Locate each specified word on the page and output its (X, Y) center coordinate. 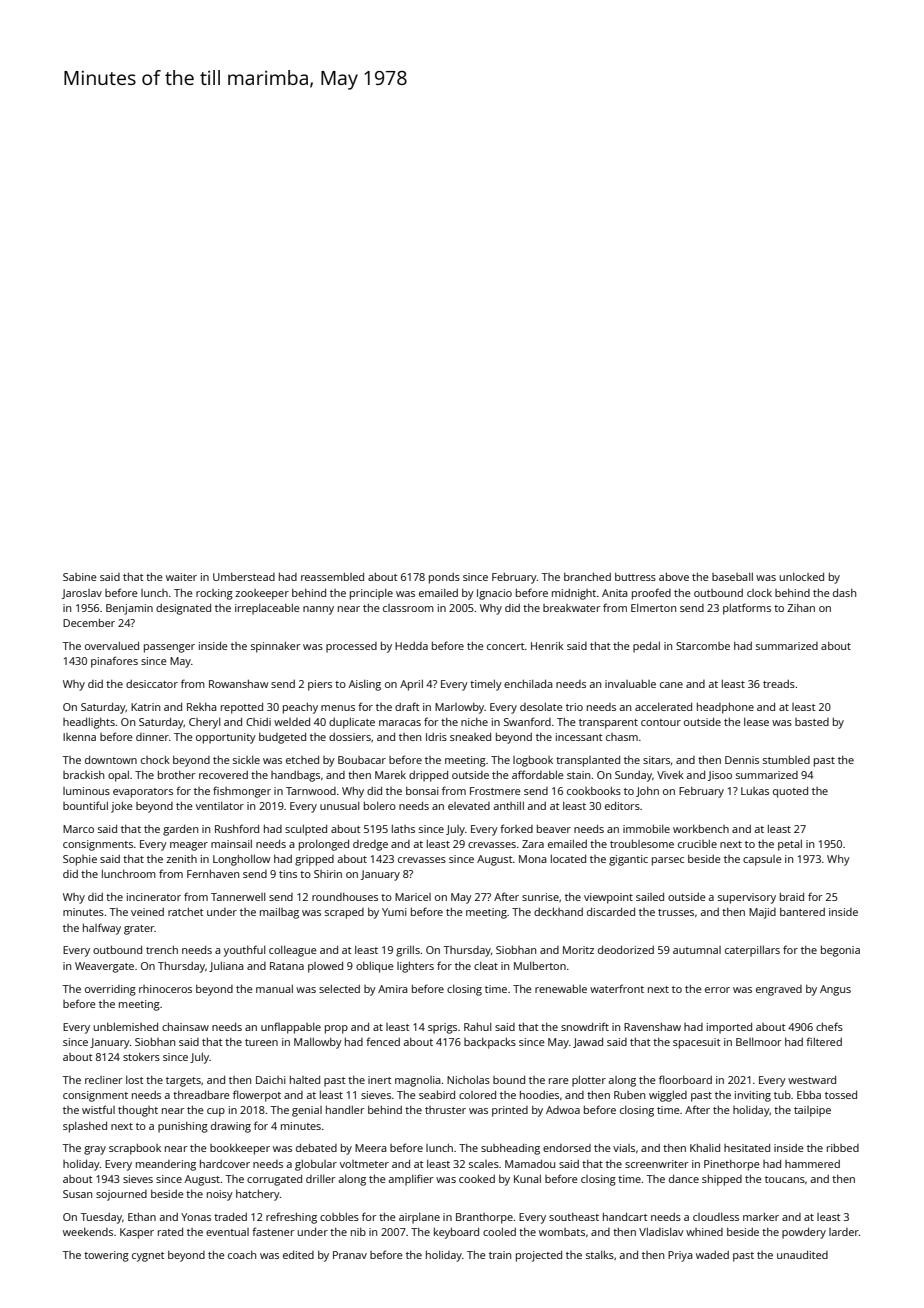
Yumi (394, 912)
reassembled (332, 577)
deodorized (626, 950)
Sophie (80, 860)
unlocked (802, 577)
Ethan (142, 1217)
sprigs (442, 1028)
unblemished (126, 1027)
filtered (824, 1041)
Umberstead (244, 577)
